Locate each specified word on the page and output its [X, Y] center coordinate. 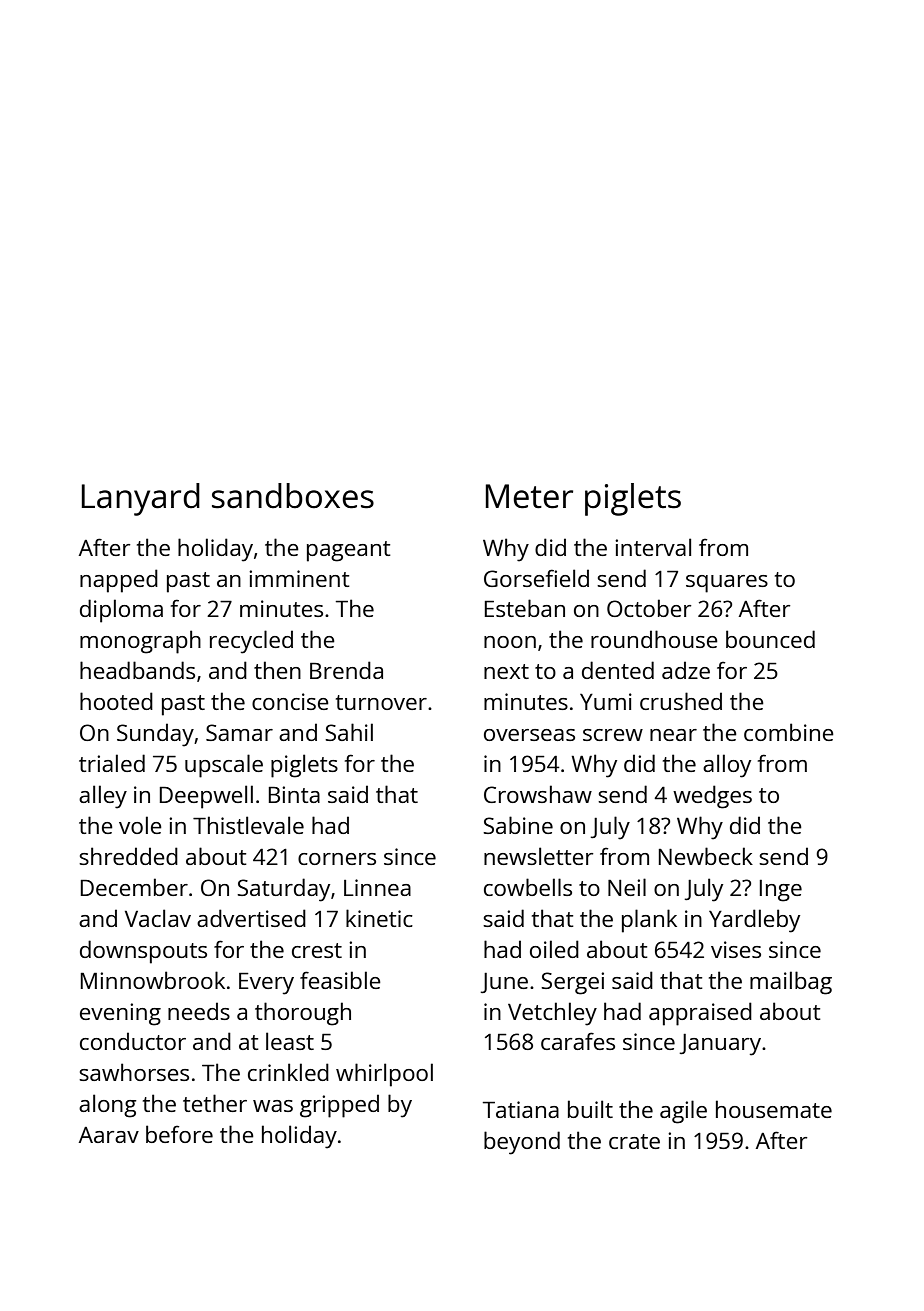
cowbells [528, 887]
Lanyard [141, 499]
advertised [251, 918]
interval [653, 547]
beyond [522, 1143]
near [673, 735]
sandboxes [293, 496]
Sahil [349, 732]
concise [290, 701]
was [273, 1106]
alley [103, 797]
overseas [529, 735]
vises [736, 949]
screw [613, 735]
